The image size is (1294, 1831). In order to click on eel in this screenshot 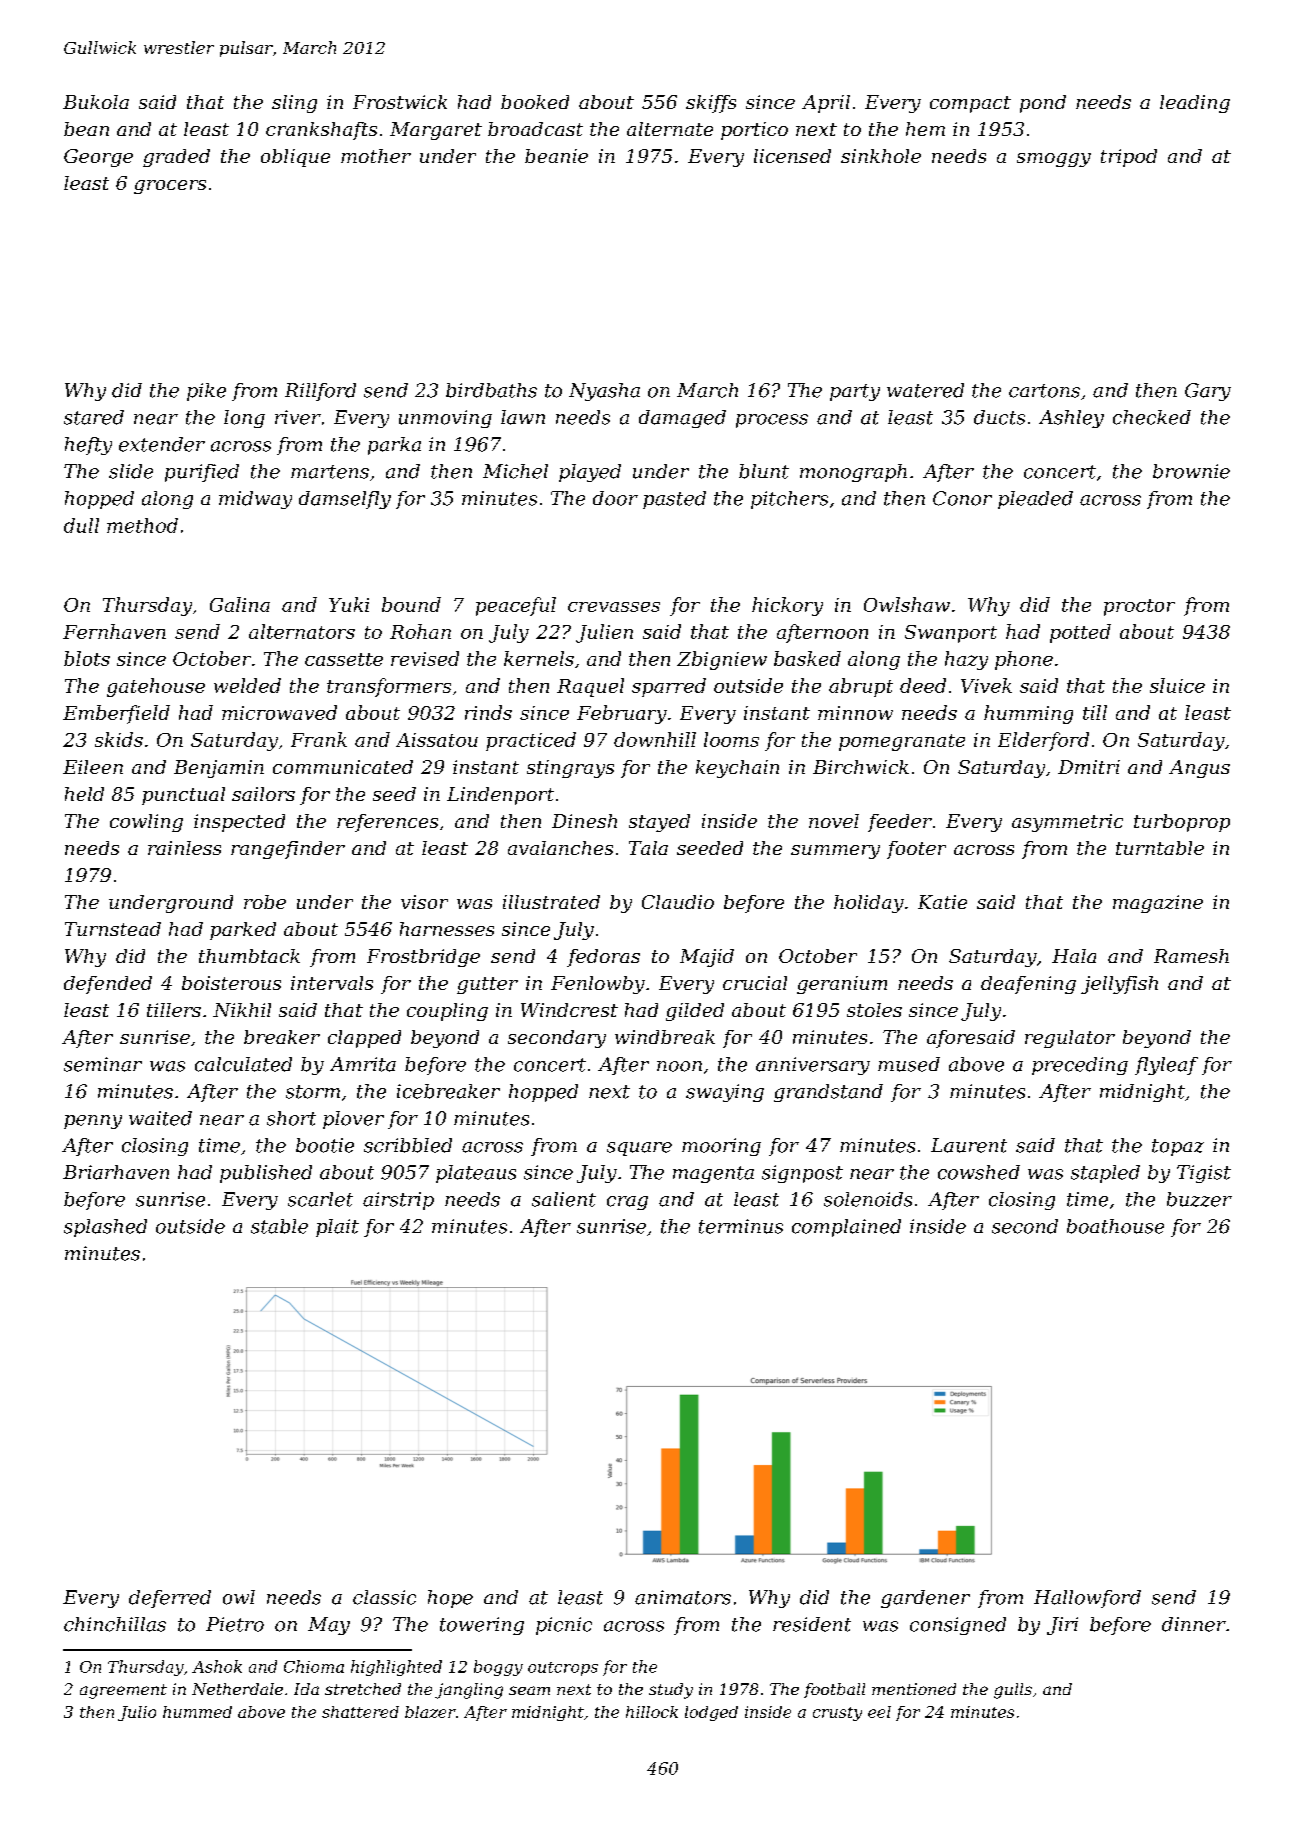, I will do `click(879, 1712)`.
